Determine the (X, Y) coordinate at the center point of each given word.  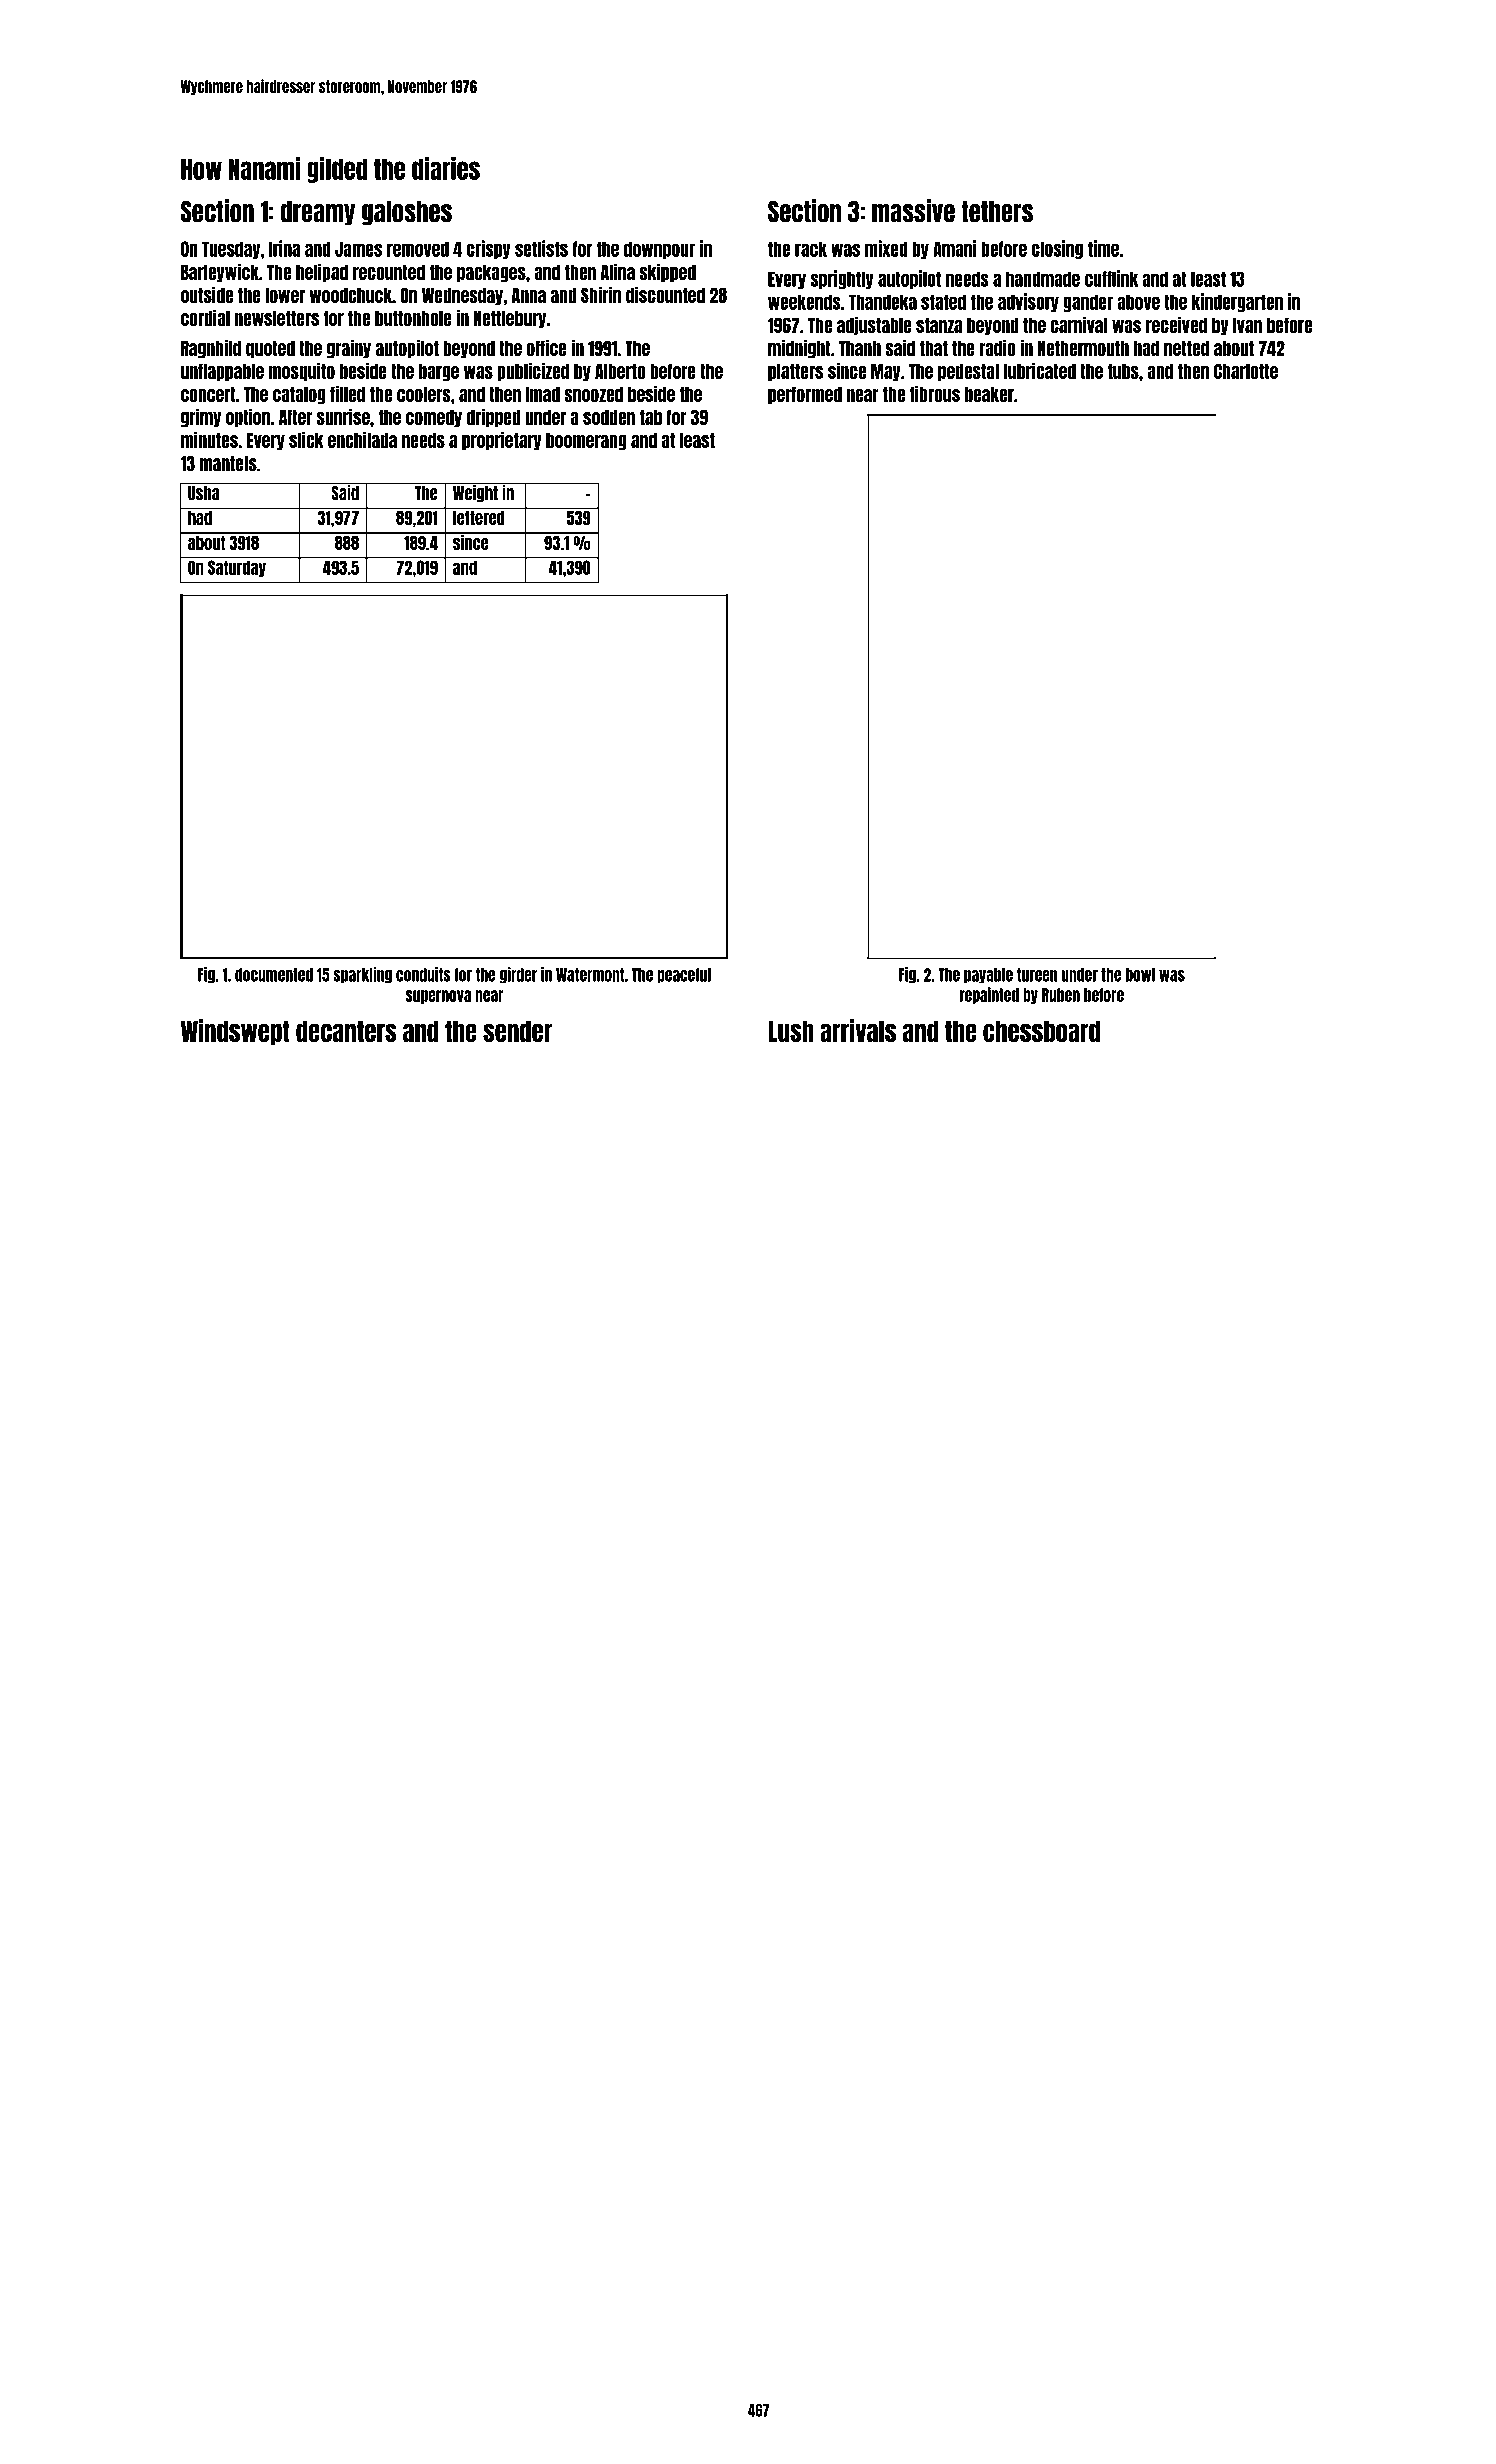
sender (517, 1031)
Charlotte (1246, 371)
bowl (1140, 975)
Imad (543, 394)
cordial (205, 317)
